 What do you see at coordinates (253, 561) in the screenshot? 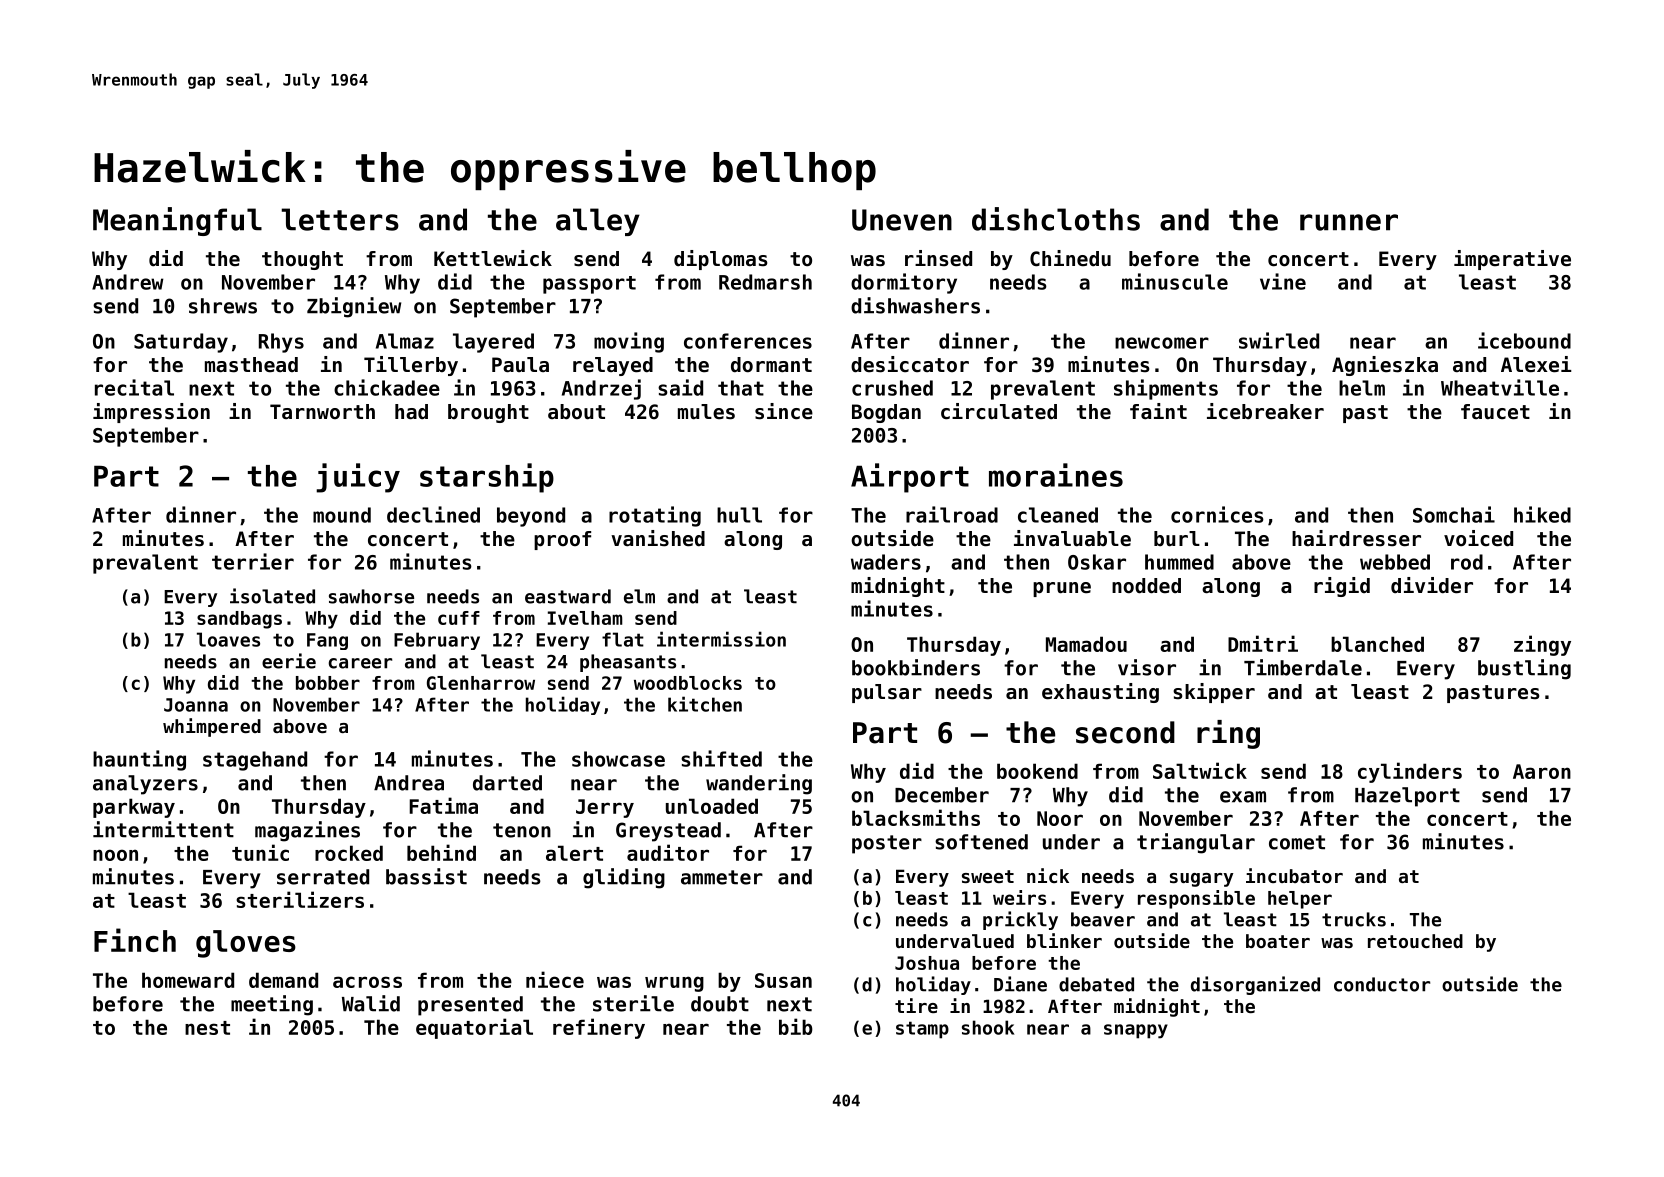
I see `terrier` at bounding box center [253, 561].
